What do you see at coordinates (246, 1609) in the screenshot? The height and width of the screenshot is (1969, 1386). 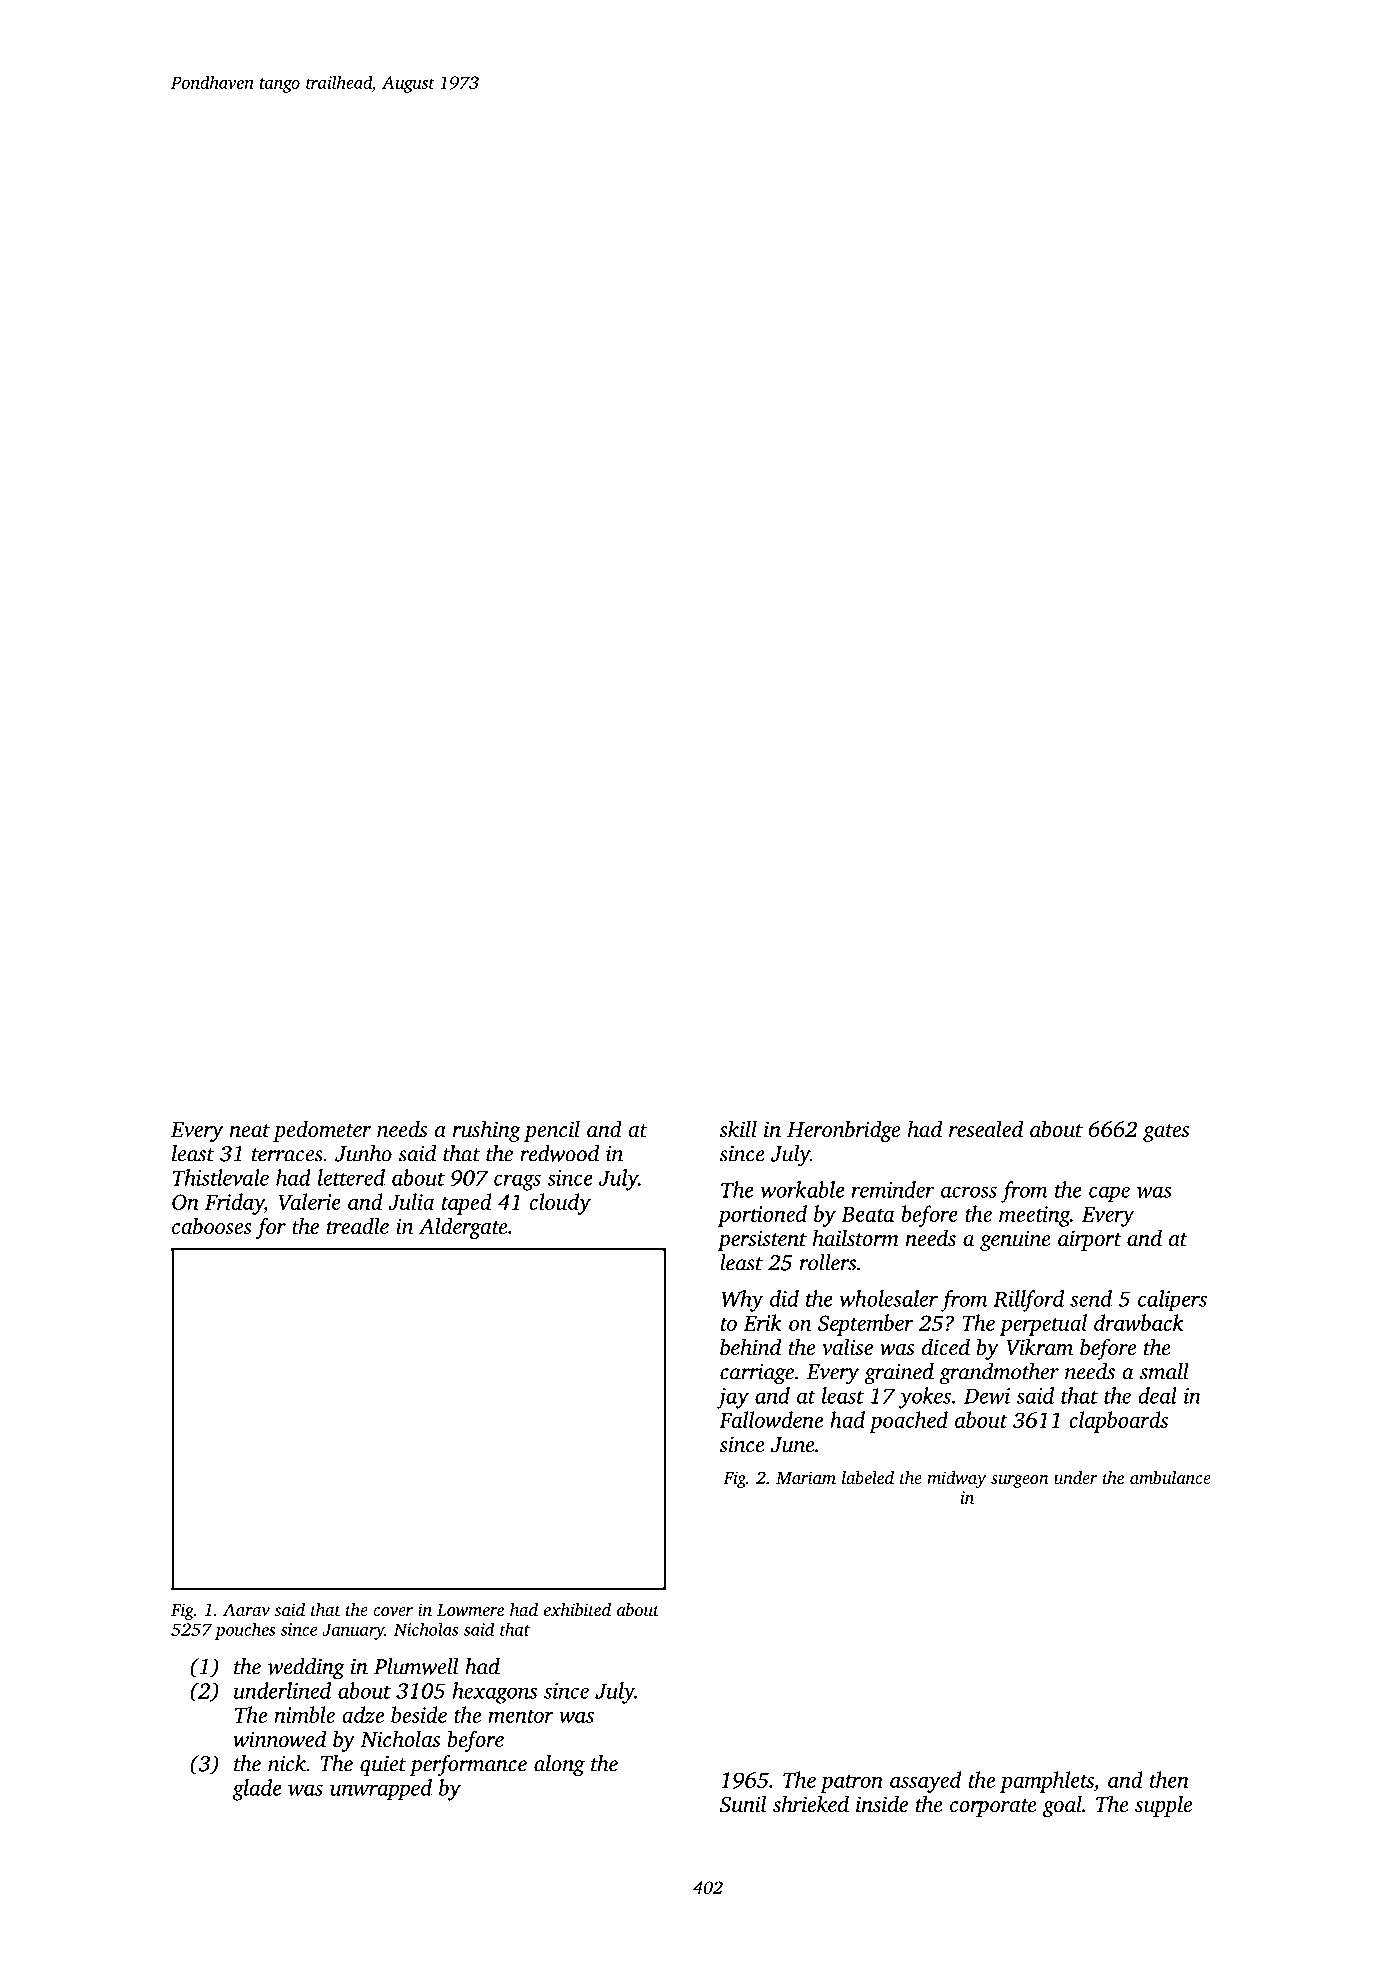 I see `Aarav` at bounding box center [246, 1609].
